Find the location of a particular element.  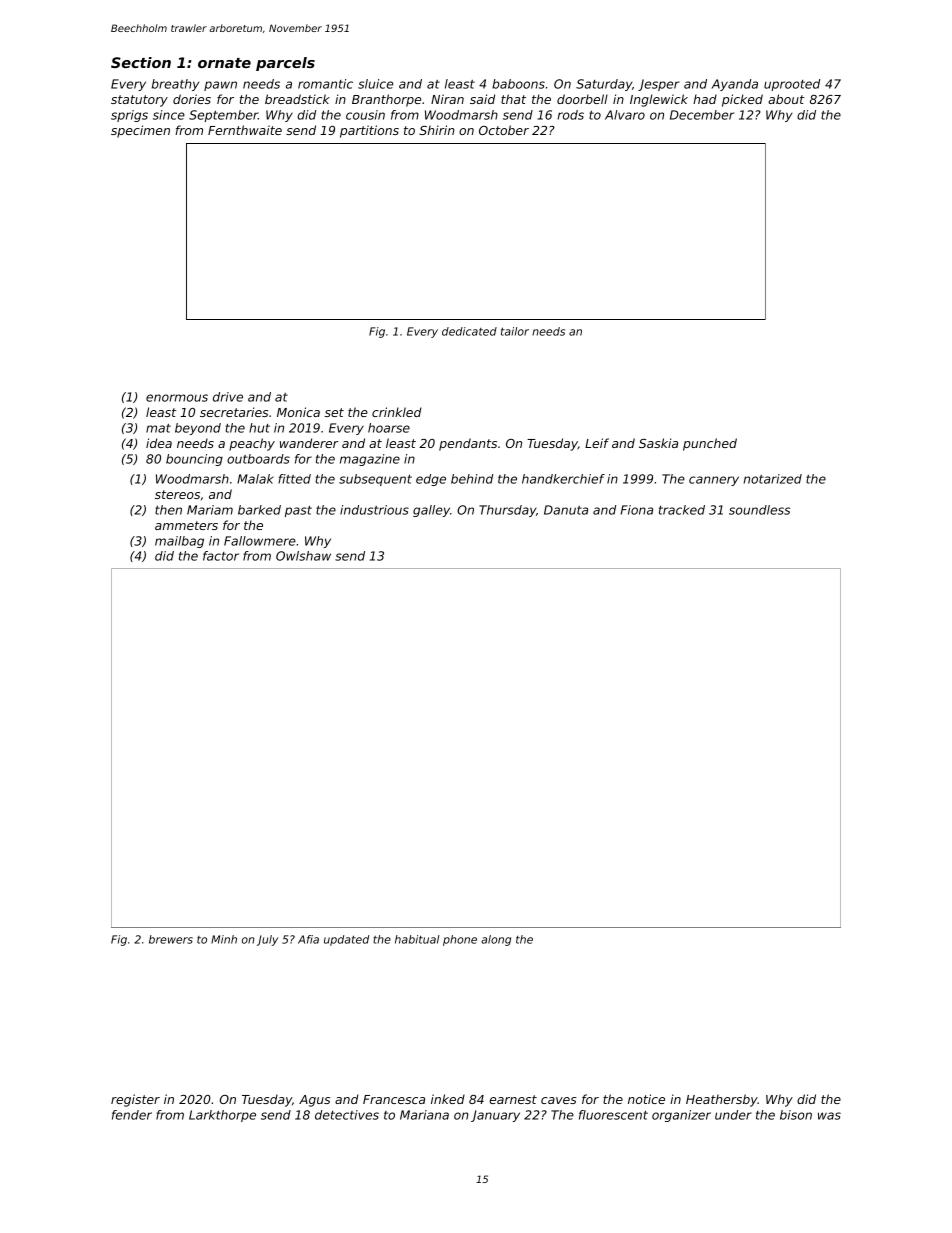

Thursday is located at coordinates (507, 511).
